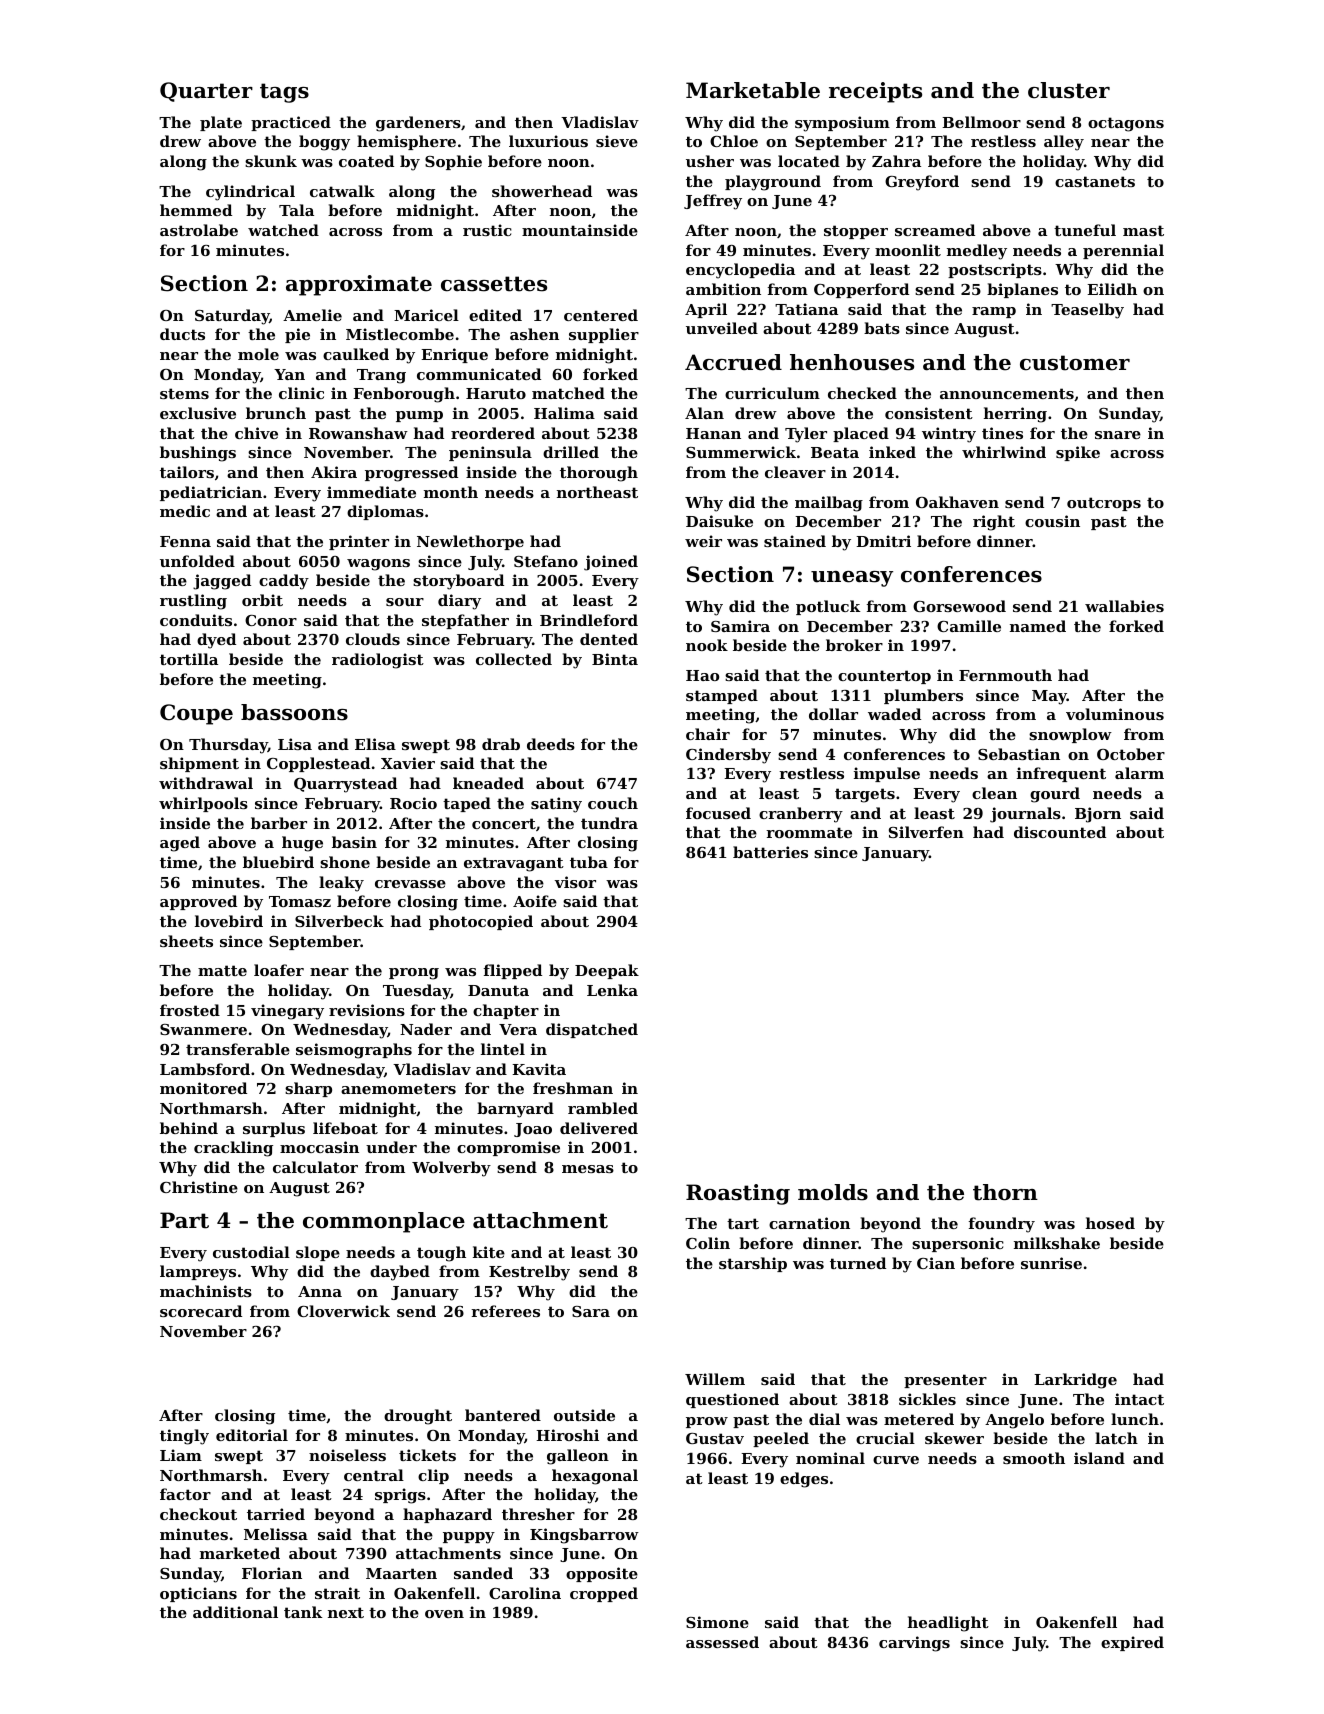  I want to click on checkout, so click(198, 1514).
